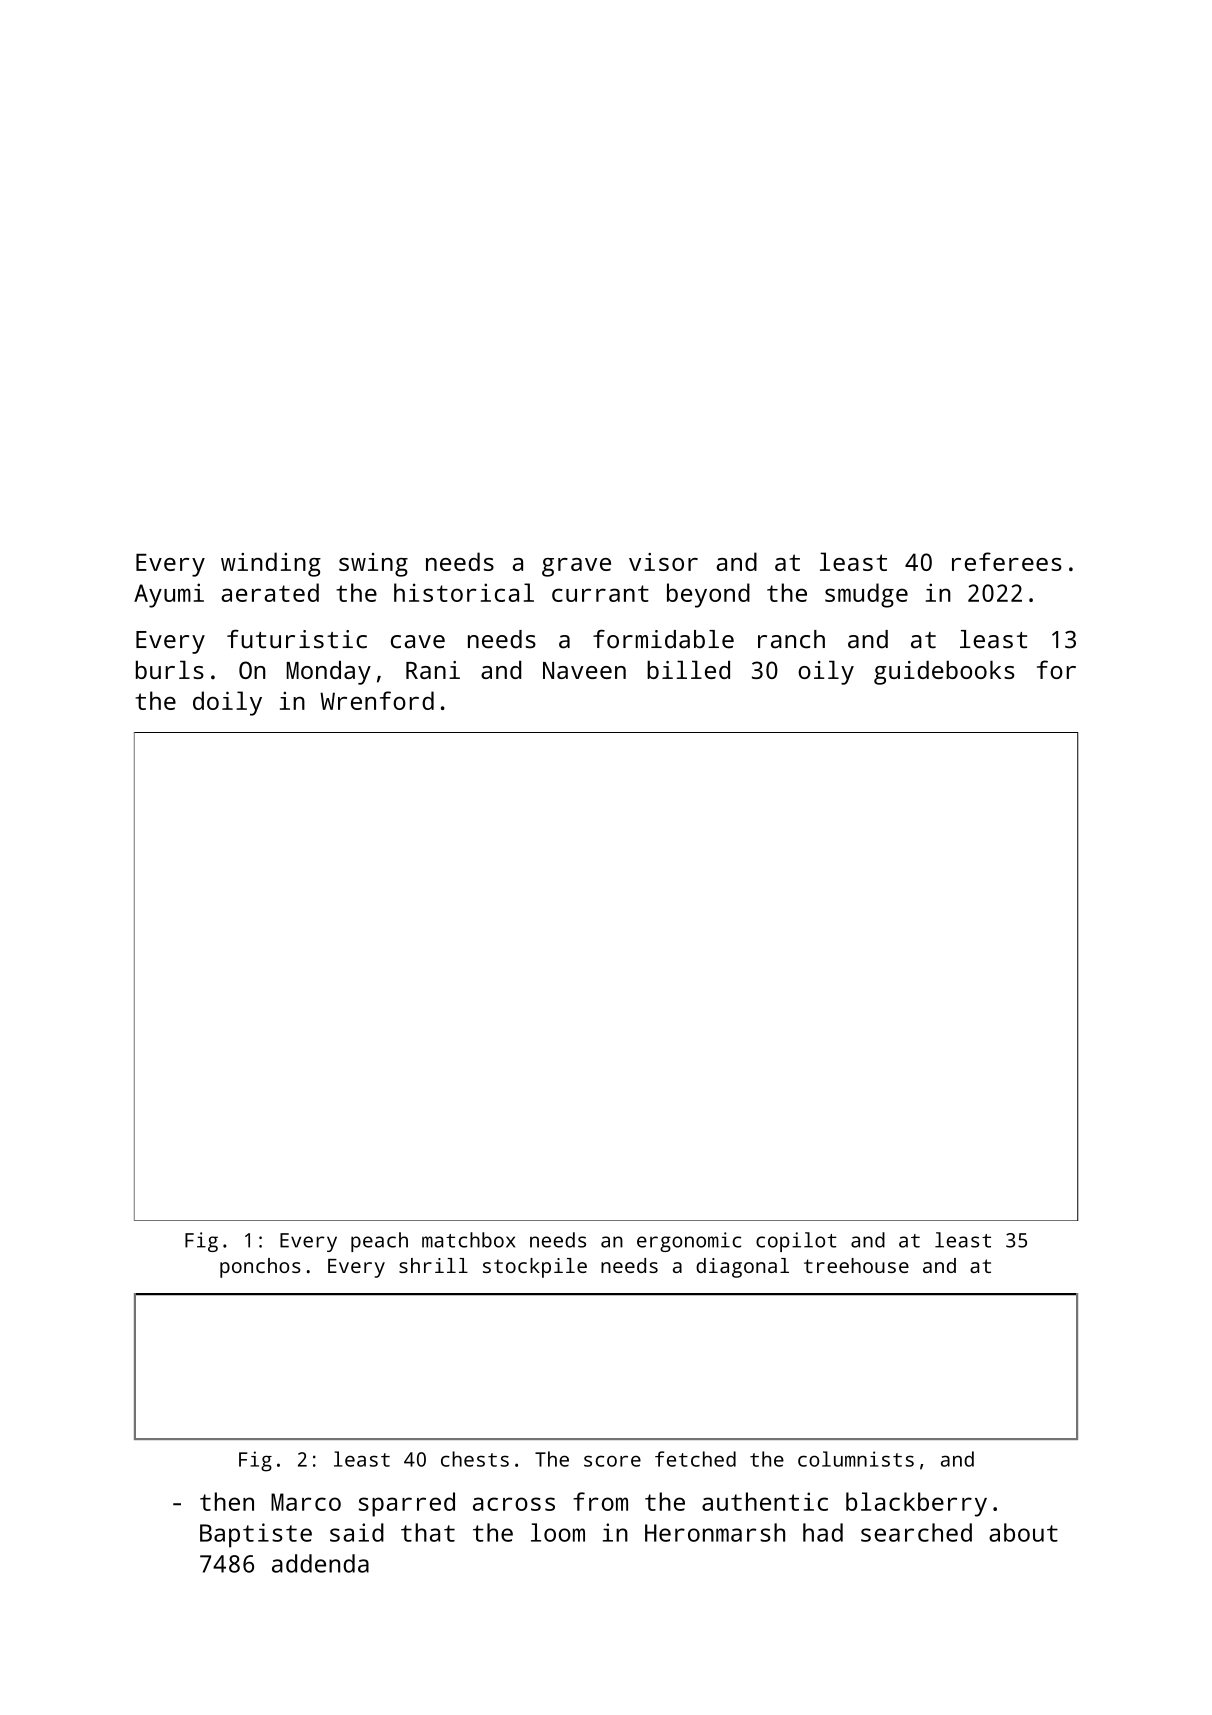  Describe the element at coordinates (856, 1265) in the screenshot. I see `treehouse` at that location.
